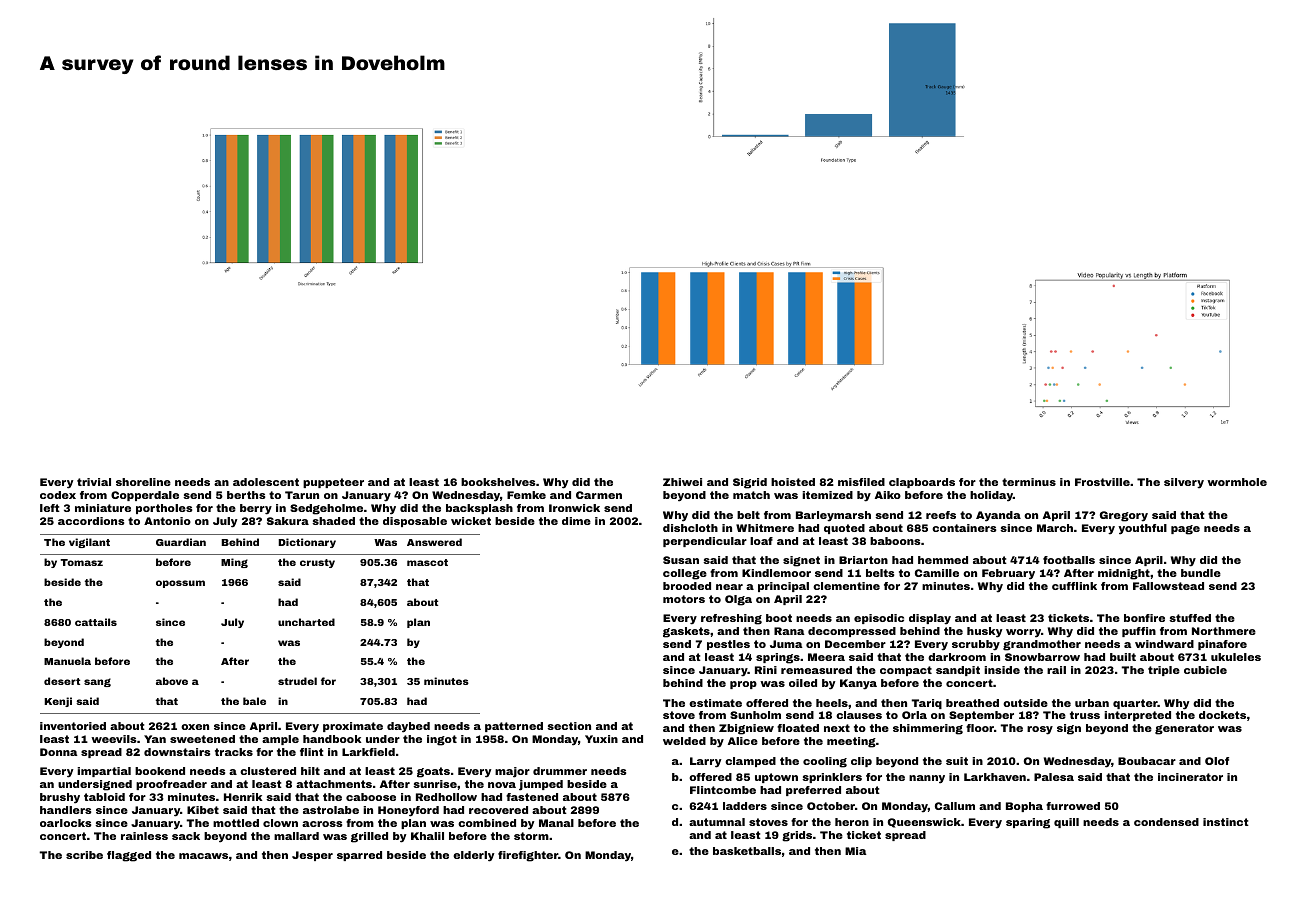 The width and height of the screenshot is (1308, 924). What do you see at coordinates (832, 703) in the screenshot?
I see `heels` at bounding box center [832, 703].
